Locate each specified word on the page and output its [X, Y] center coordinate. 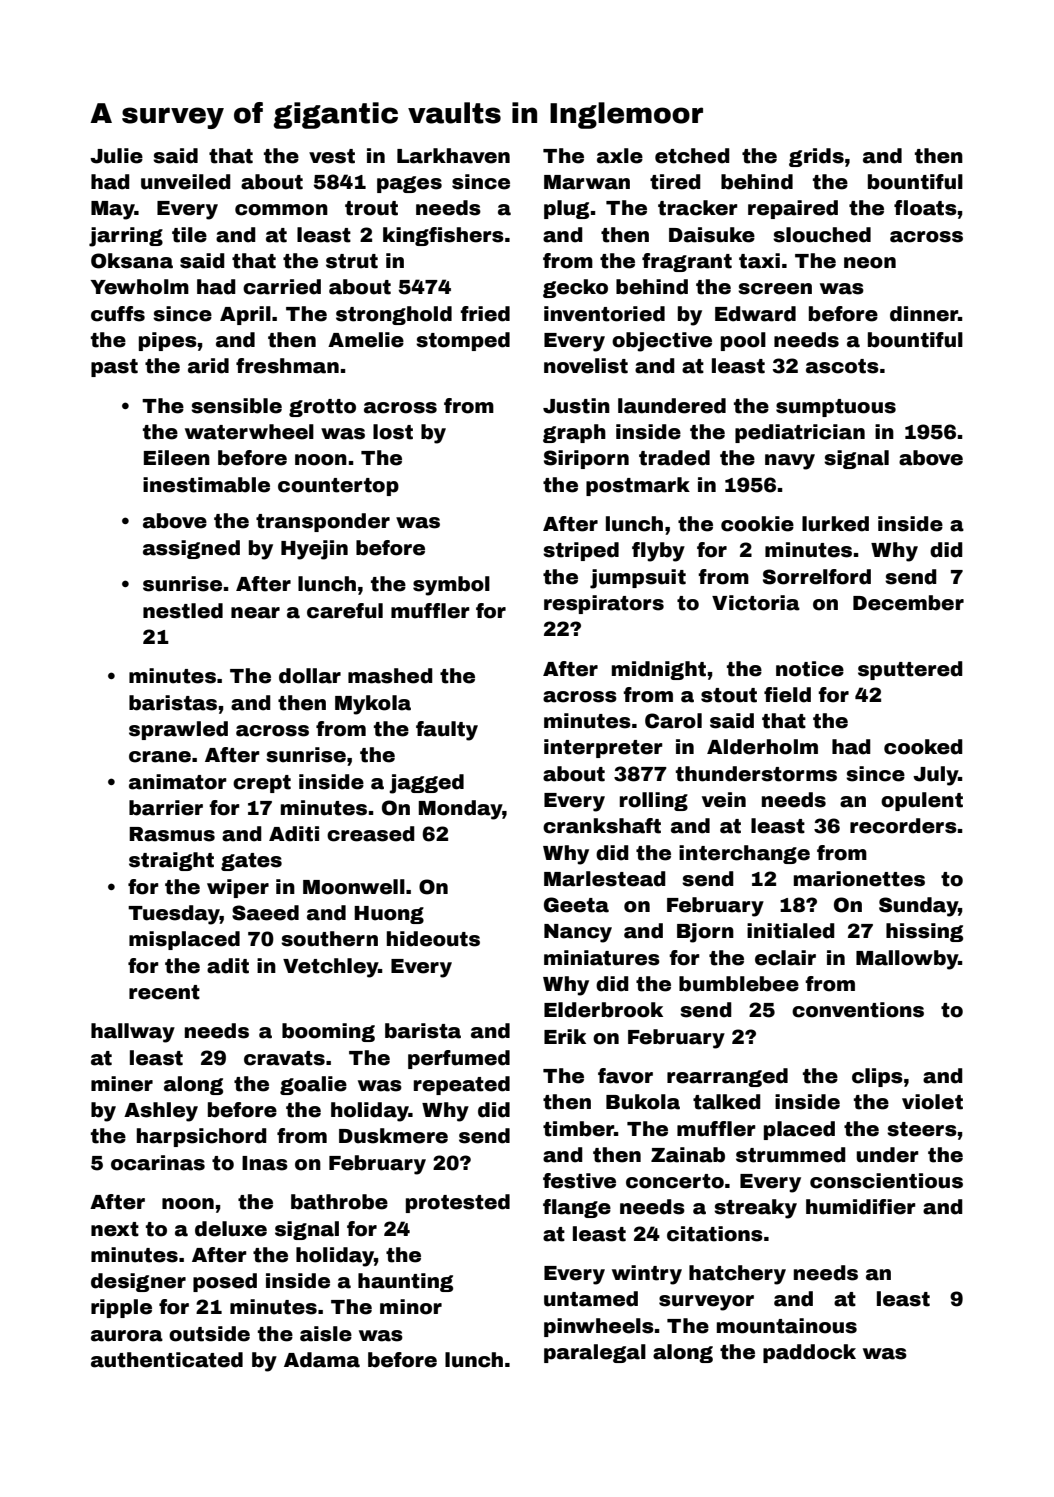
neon [870, 263]
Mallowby [907, 960]
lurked [835, 524]
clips [877, 1077]
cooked [923, 747]
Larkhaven [453, 156]
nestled [183, 611]
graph [574, 433]
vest [332, 156]
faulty [447, 731]
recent [164, 992]
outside [209, 1334]
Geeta [576, 905]
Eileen [177, 458]
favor [625, 1076]
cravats [284, 1058]
